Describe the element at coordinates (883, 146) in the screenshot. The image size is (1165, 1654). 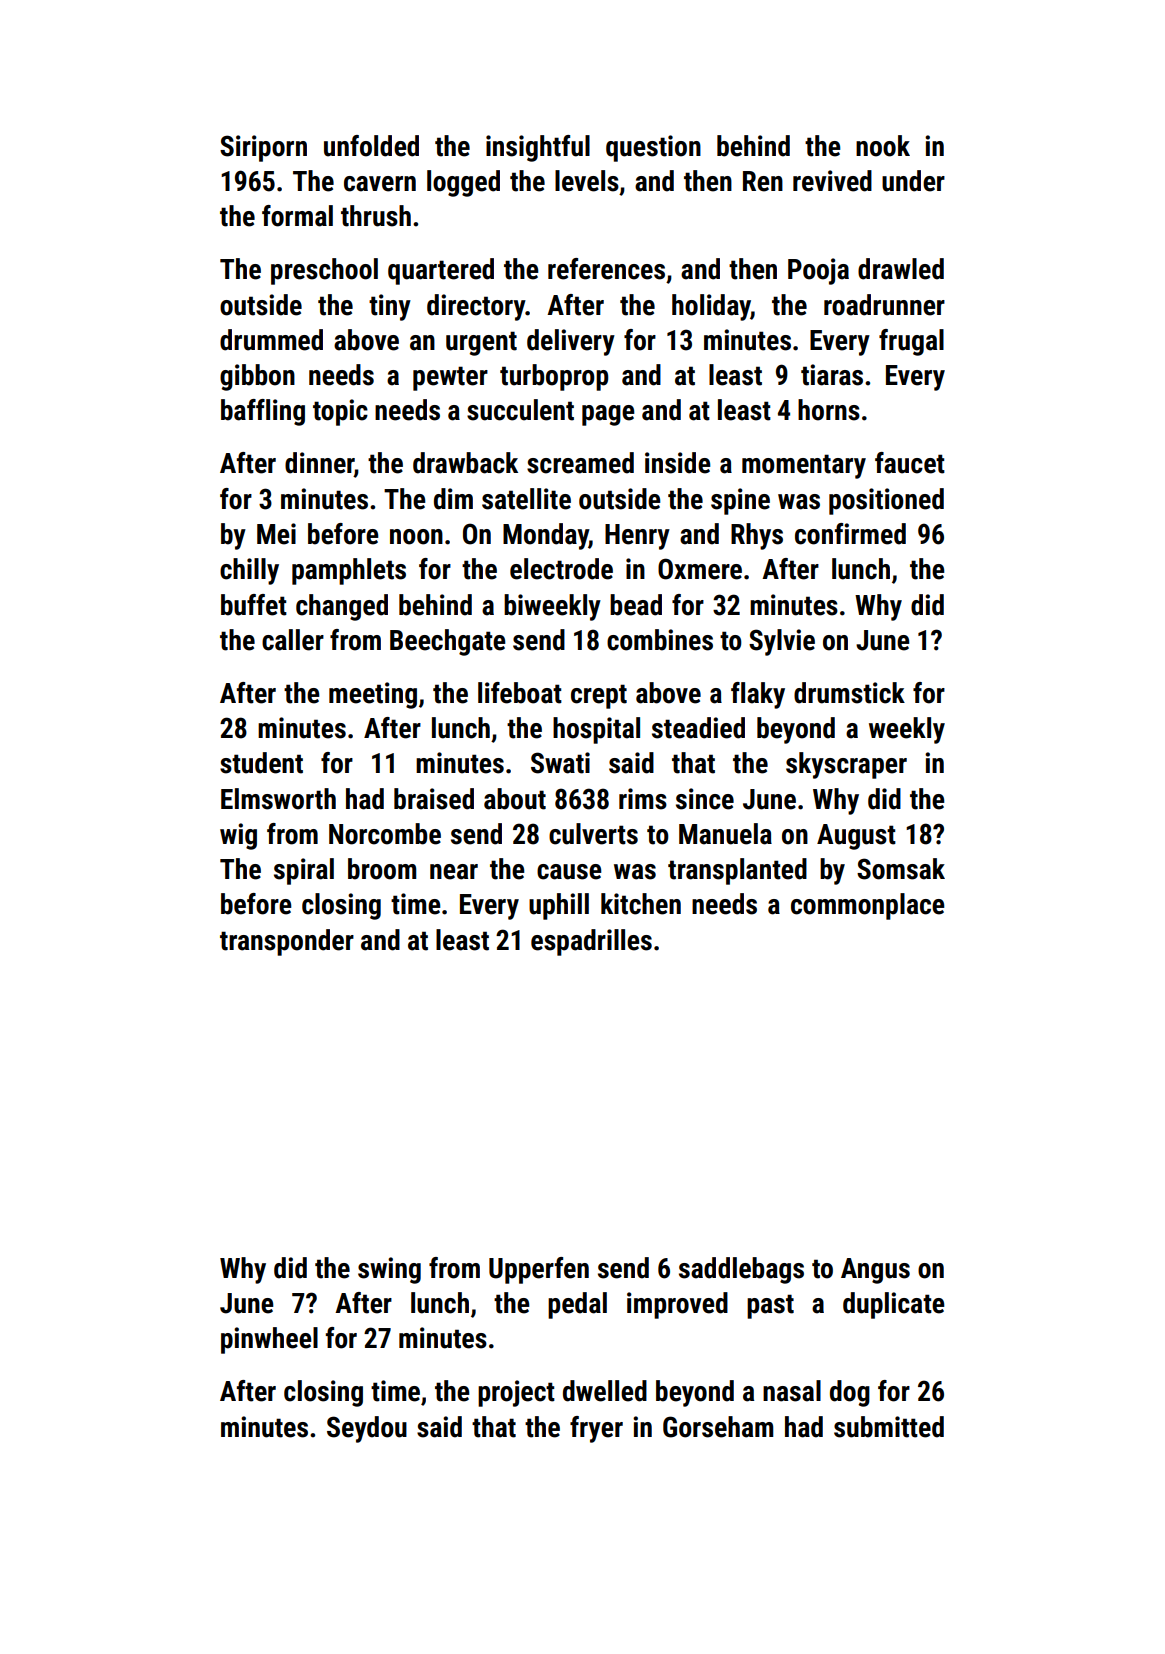
I see `nook` at that location.
